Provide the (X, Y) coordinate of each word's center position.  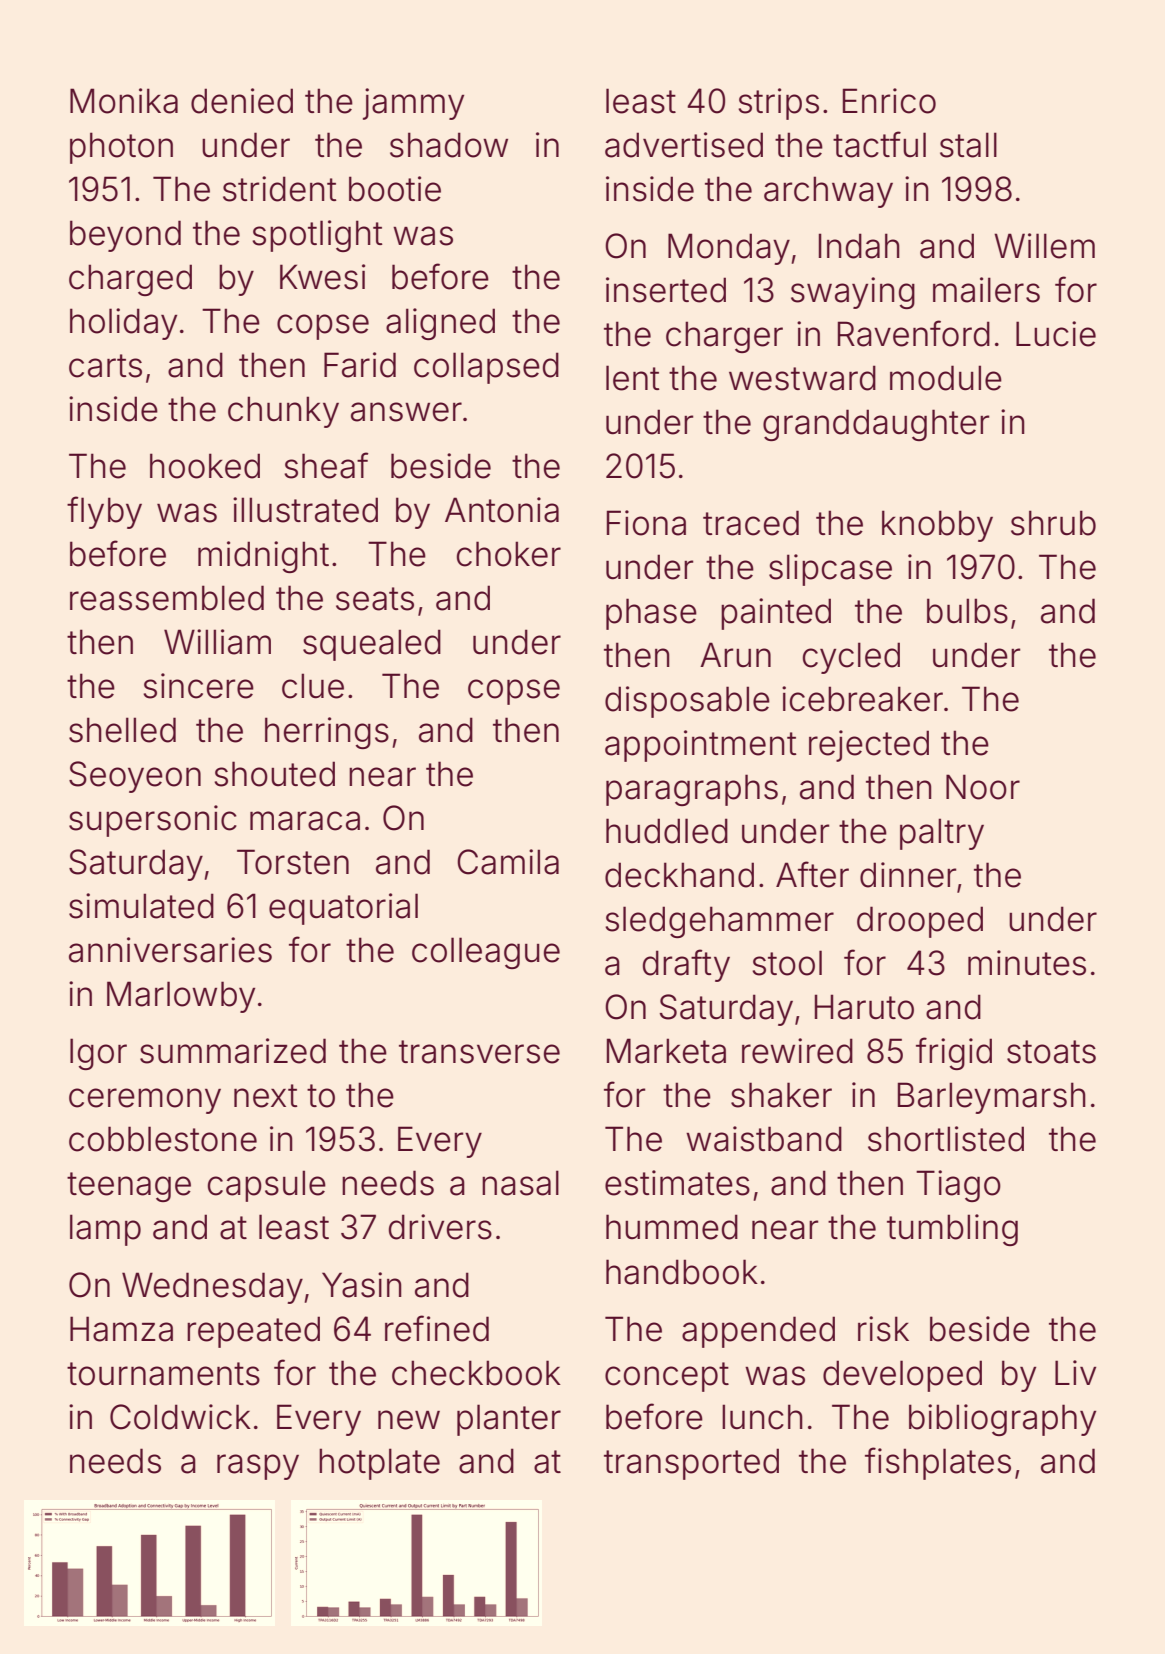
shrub (1053, 523)
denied (242, 101)
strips (778, 104)
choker (509, 554)
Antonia (502, 510)
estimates (677, 1183)
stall (968, 145)
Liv (1075, 1372)
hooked (205, 466)
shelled (122, 730)
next (266, 1096)
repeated (253, 1332)
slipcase (830, 570)
